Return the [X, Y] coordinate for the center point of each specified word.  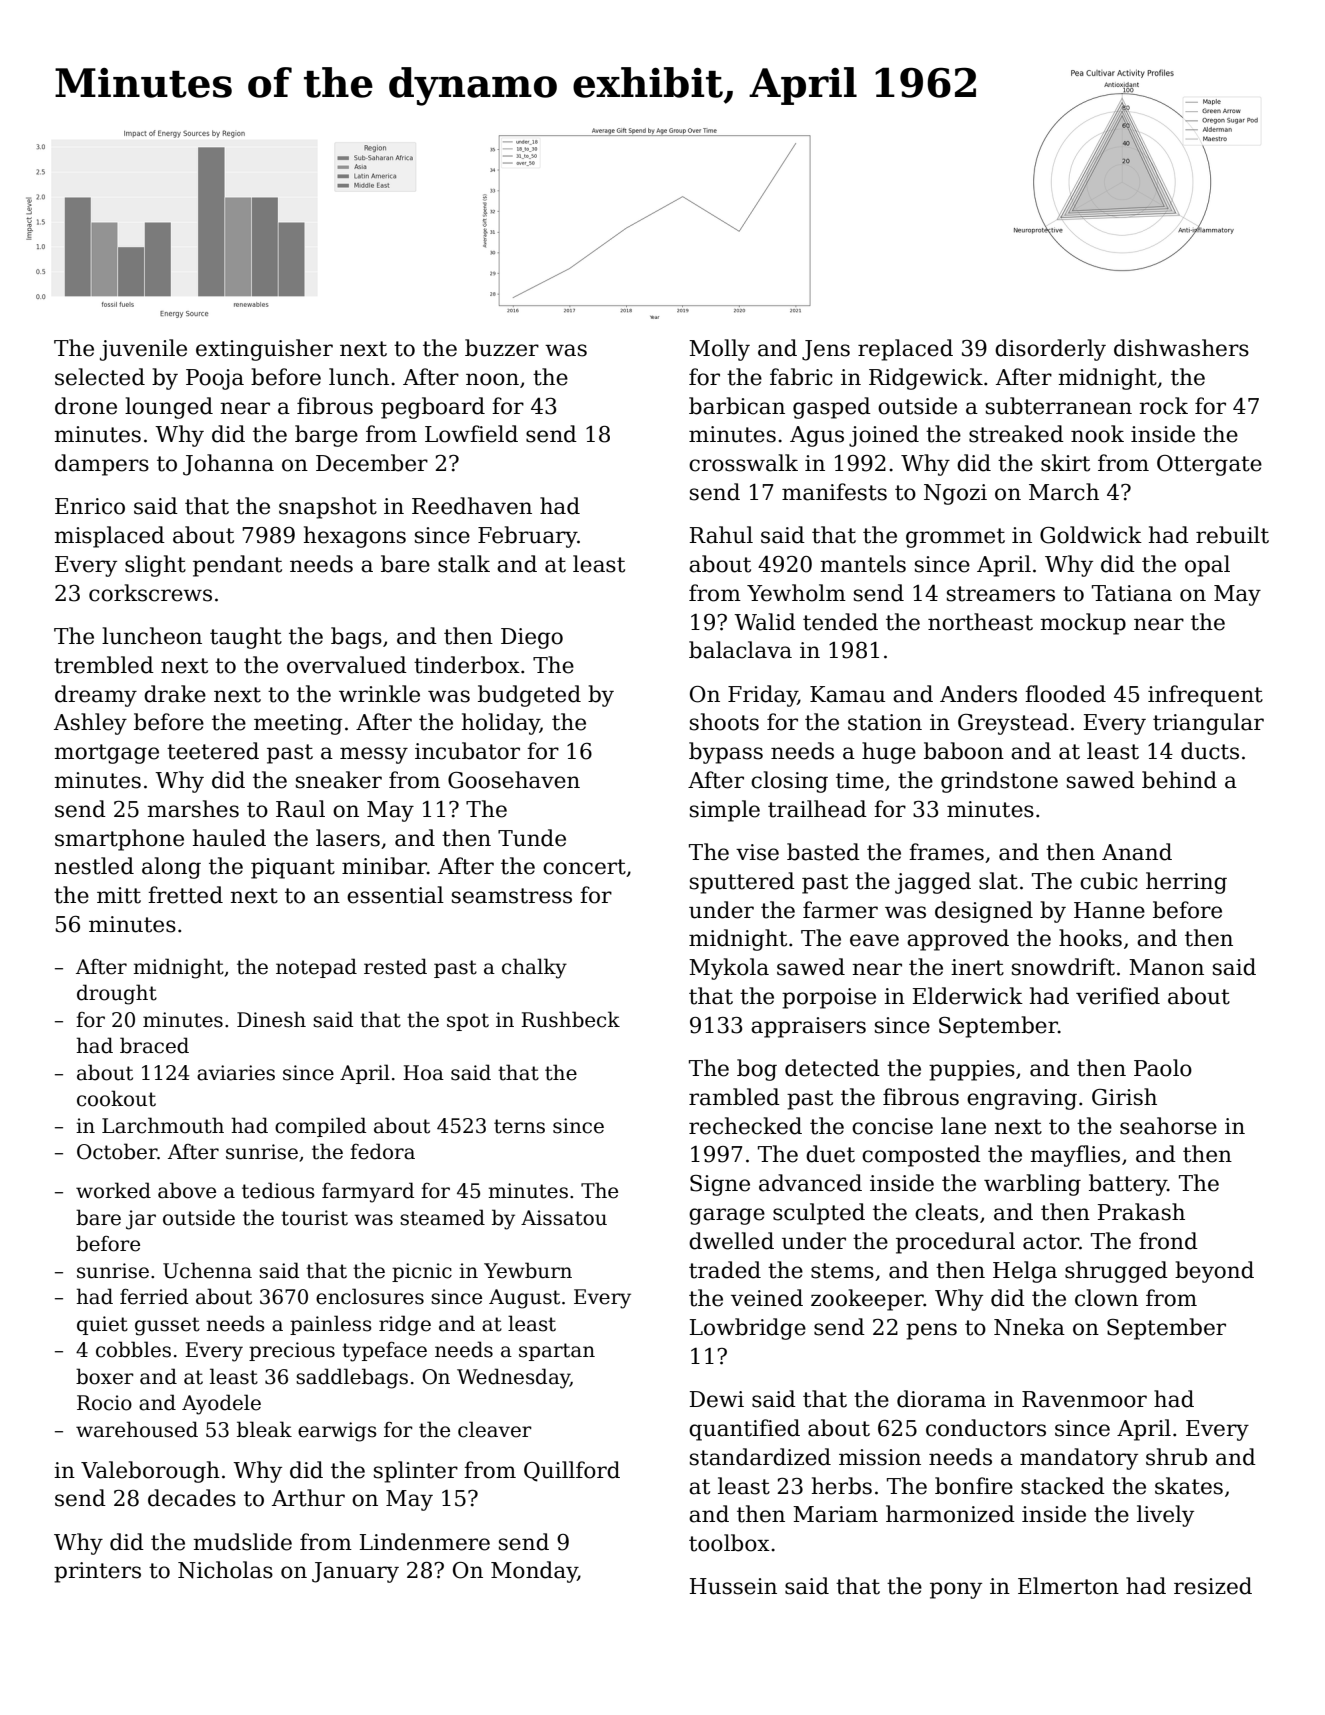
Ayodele [221, 1404]
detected [832, 1068]
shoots [724, 722]
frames [946, 852]
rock [1163, 406]
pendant [237, 566]
